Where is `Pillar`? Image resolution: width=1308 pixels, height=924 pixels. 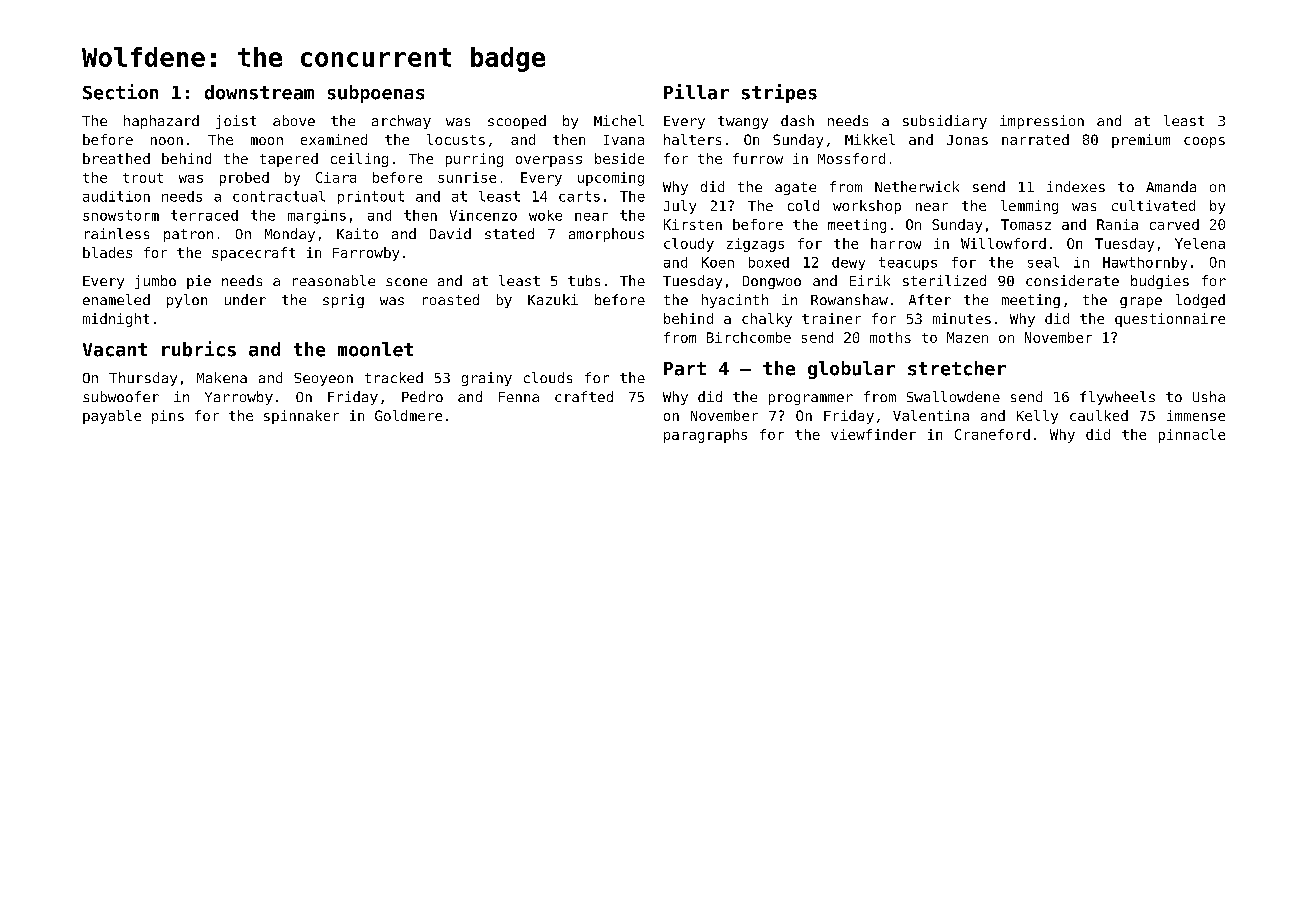 Pillar is located at coordinates (696, 92).
